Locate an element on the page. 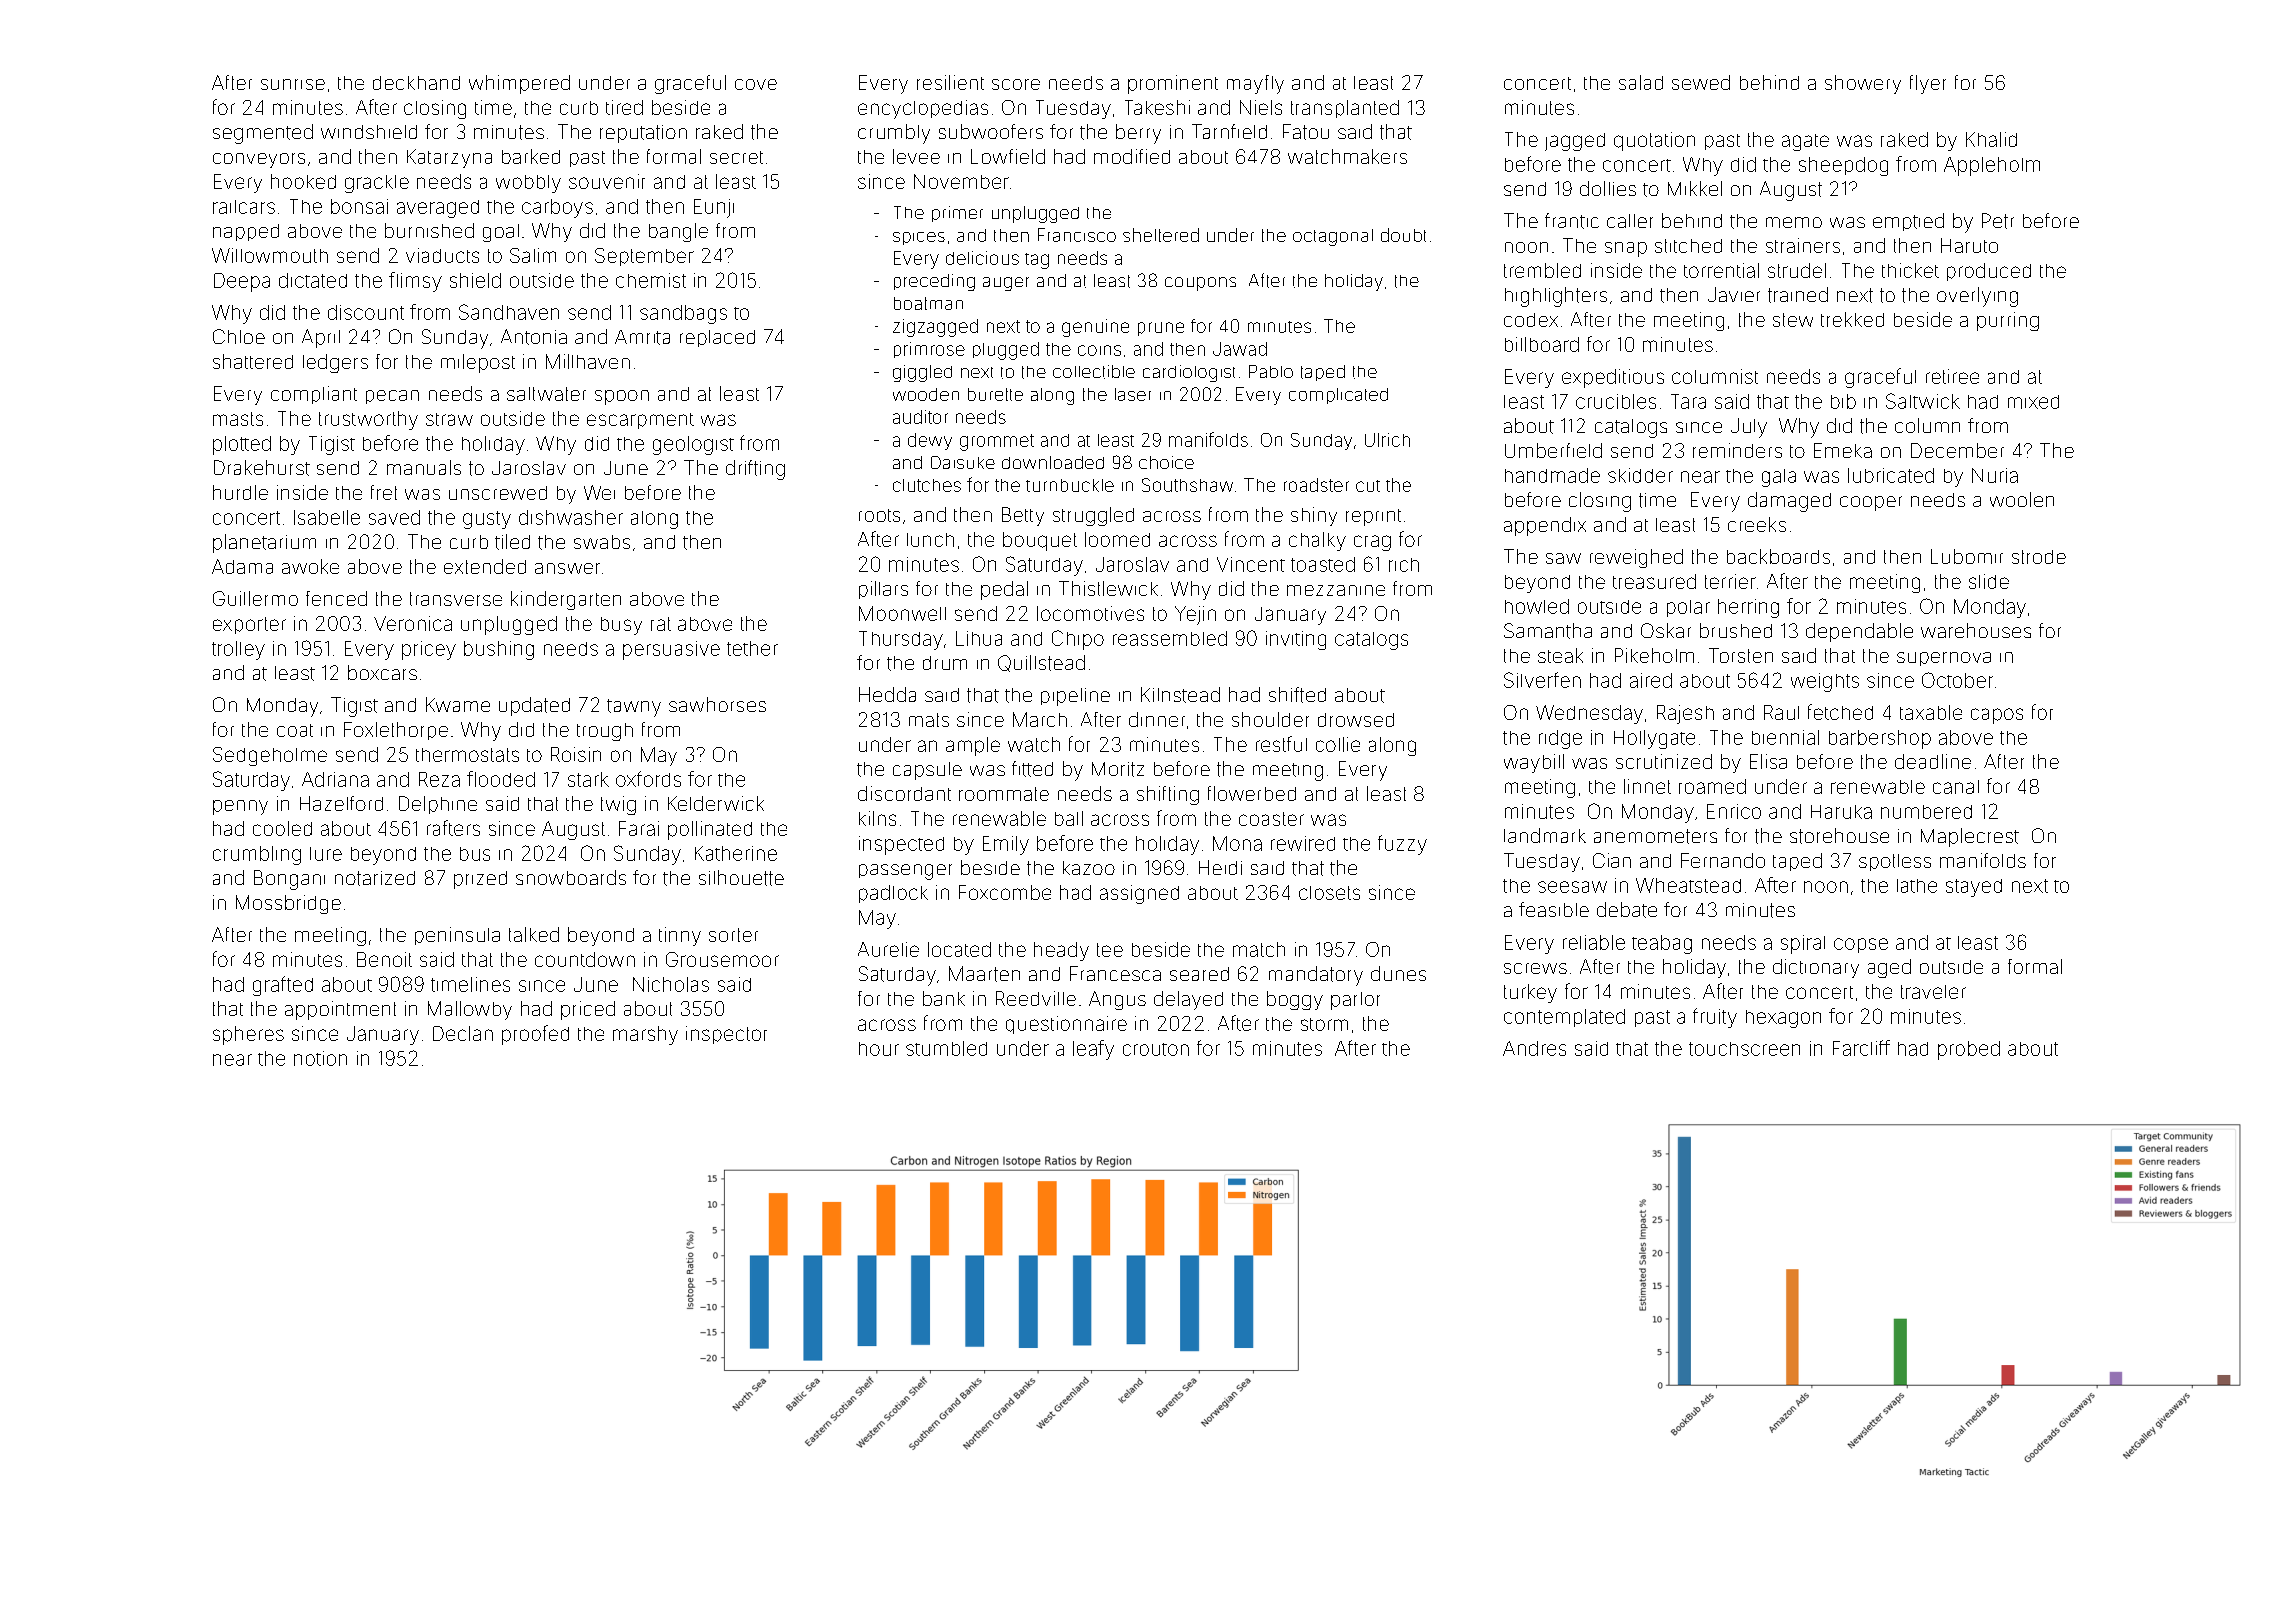 This page has height=1620, width=2292. prominent is located at coordinates (1173, 84).
